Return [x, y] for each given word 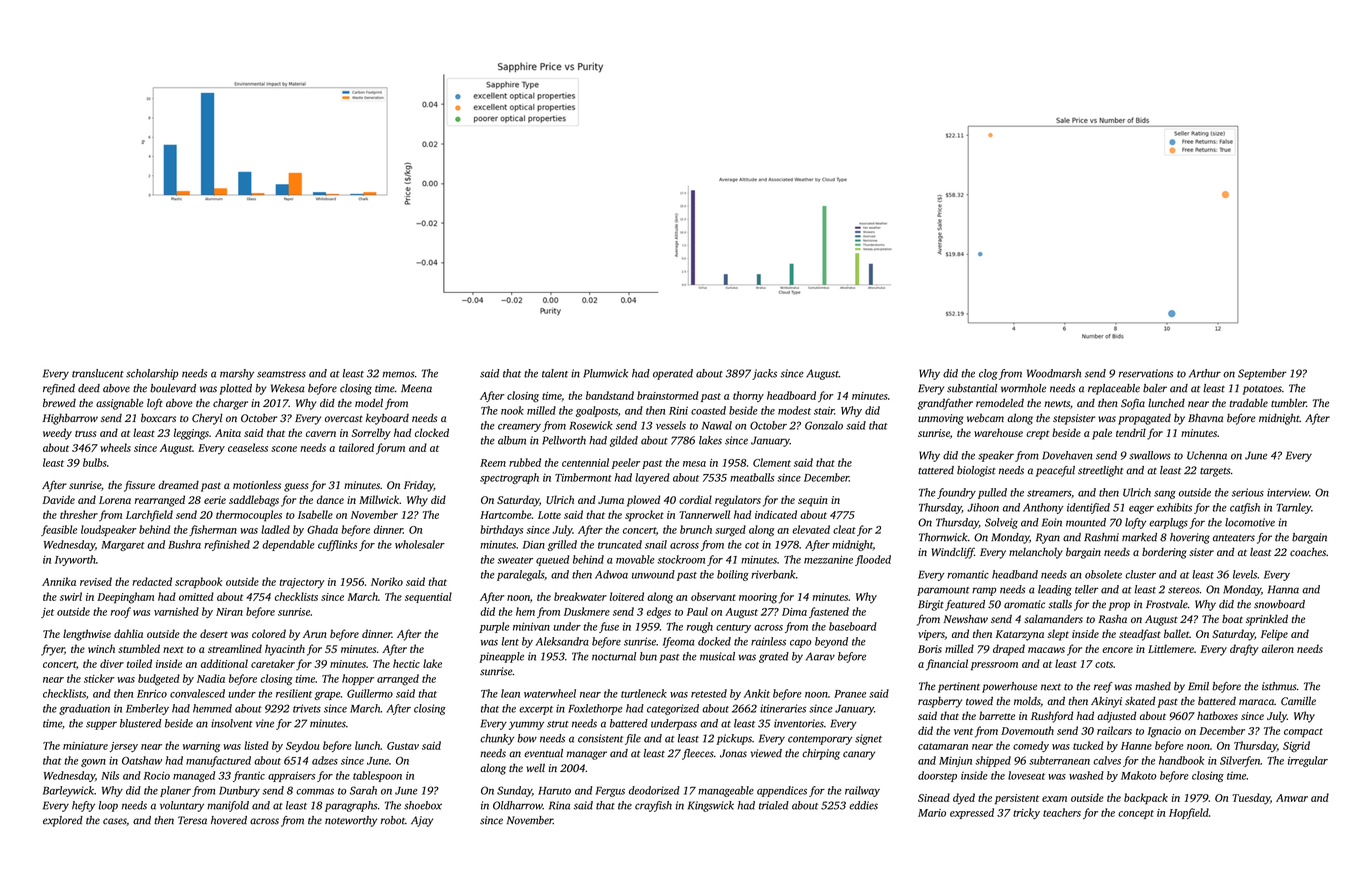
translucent [98, 373]
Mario [932, 813]
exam [1054, 799]
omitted [196, 596]
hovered [229, 820]
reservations [1146, 373]
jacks [764, 374]
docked [714, 641]
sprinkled [1267, 620]
